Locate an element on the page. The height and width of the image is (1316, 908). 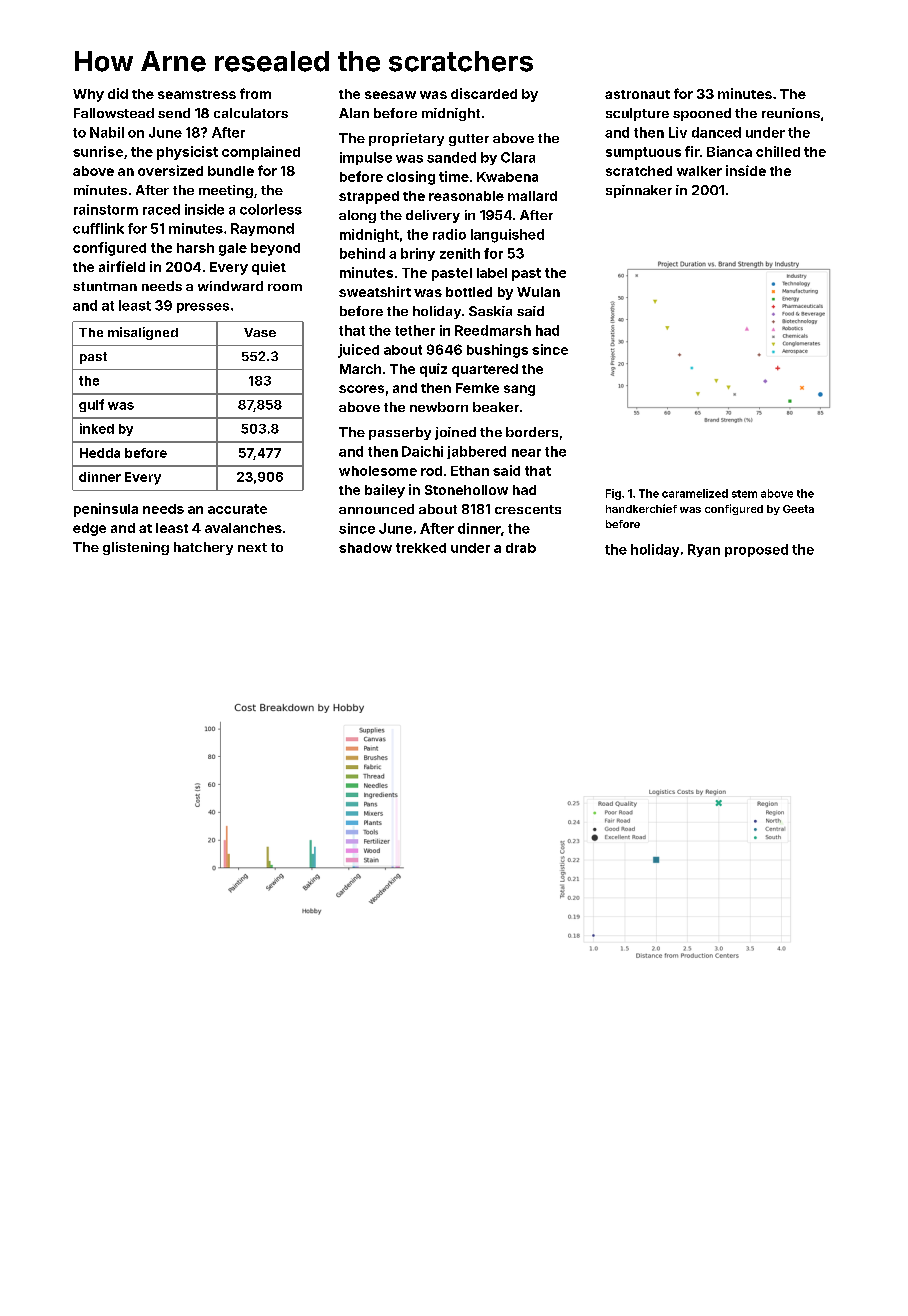
Ryan is located at coordinates (704, 550).
